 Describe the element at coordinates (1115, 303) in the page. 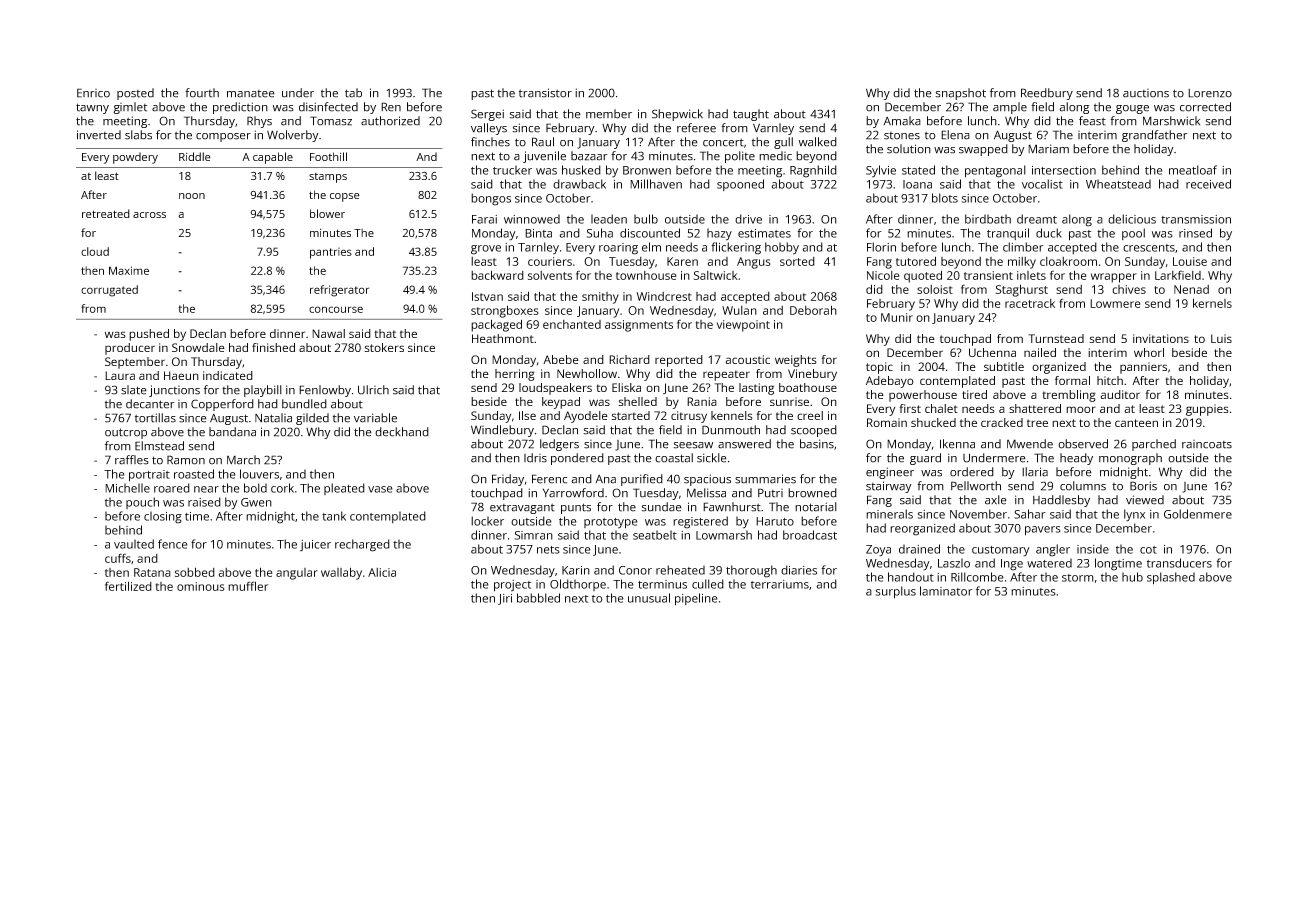

I see `Lowmere` at that location.
